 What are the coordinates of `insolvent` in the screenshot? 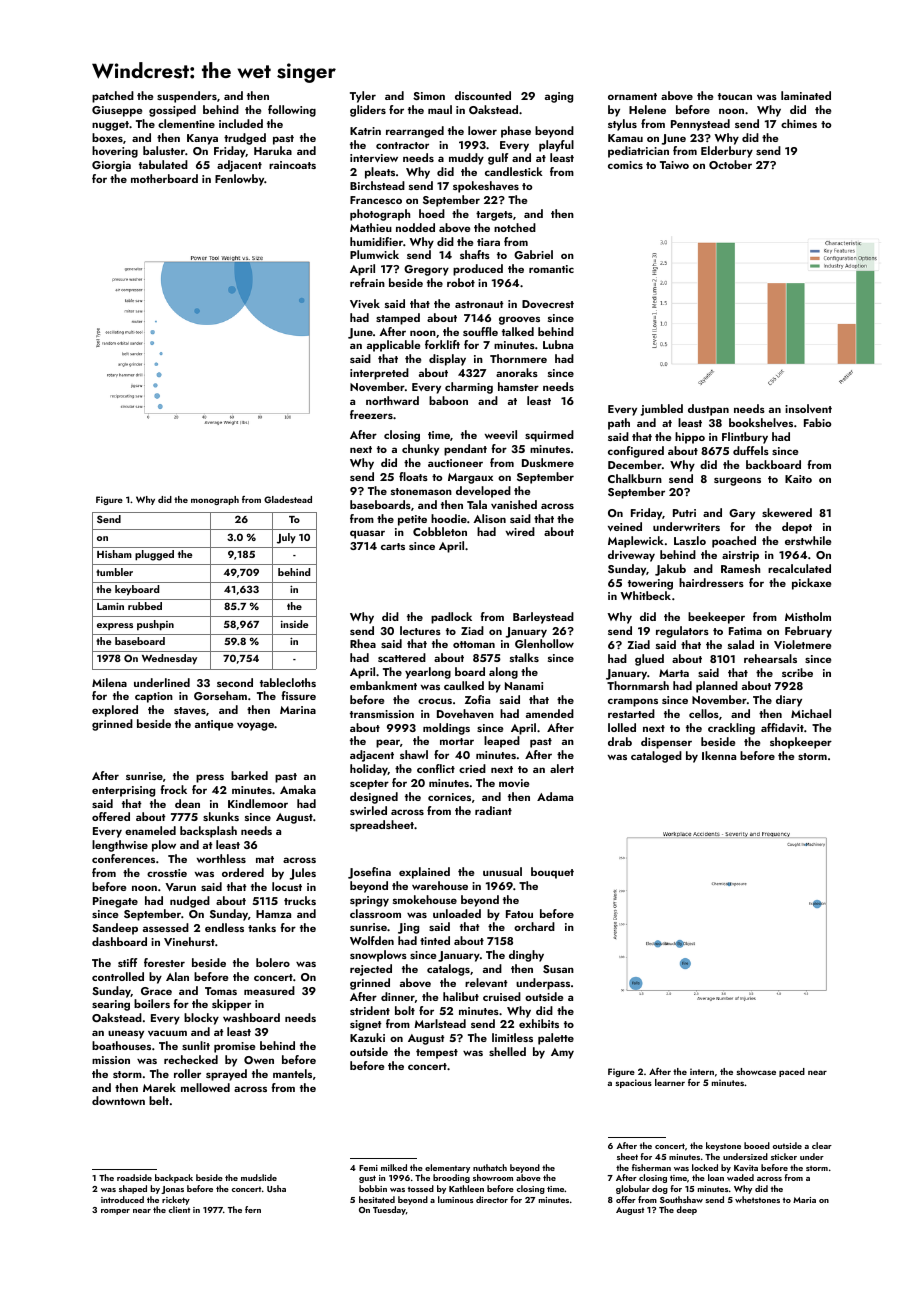 It's located at (808, 408).
